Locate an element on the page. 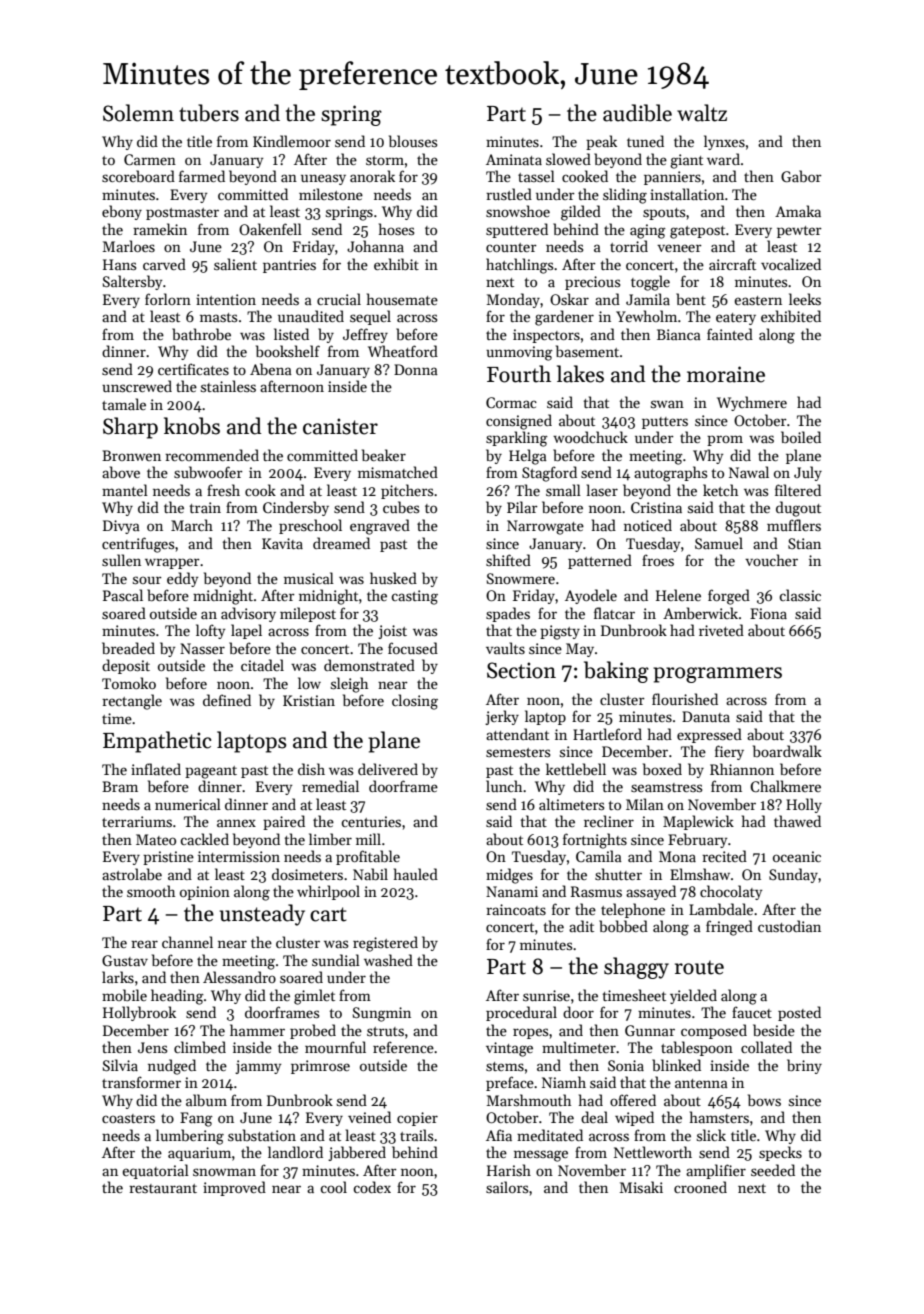 This image has width=924, height=1314. Misaki is located at coordinates (641, 1187).
